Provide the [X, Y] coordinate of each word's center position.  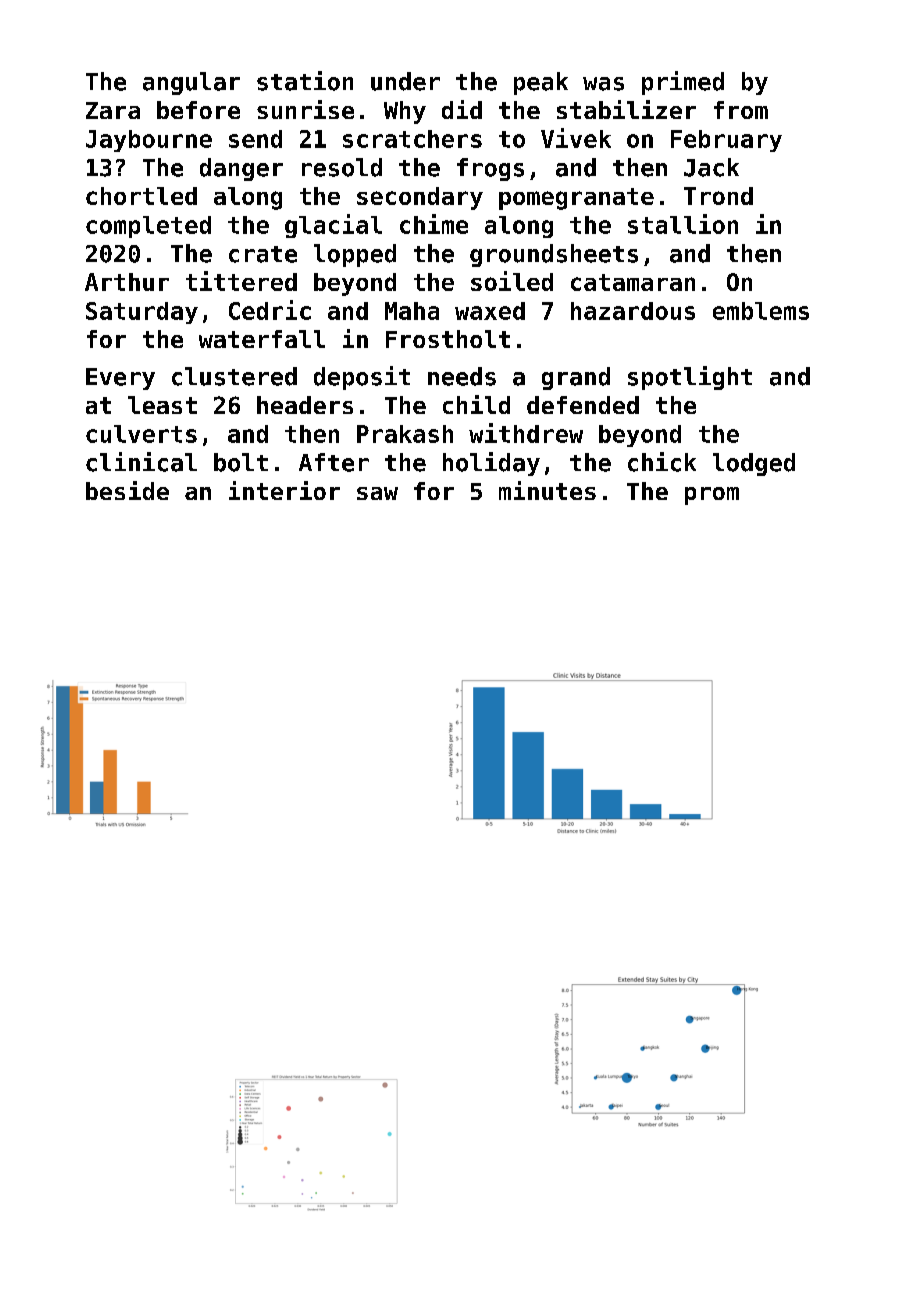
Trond [718, 196]
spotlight [690, 378]
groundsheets [554, 255]
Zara [113, 110]
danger [241, 169]
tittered [241, 281]
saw [377, 493]
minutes [547, 490]
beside [127, 490]
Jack [711, 167]
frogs [490, 169]
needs [462, 376]
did [462, 109]
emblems [761, 311]
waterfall [262, 339]
